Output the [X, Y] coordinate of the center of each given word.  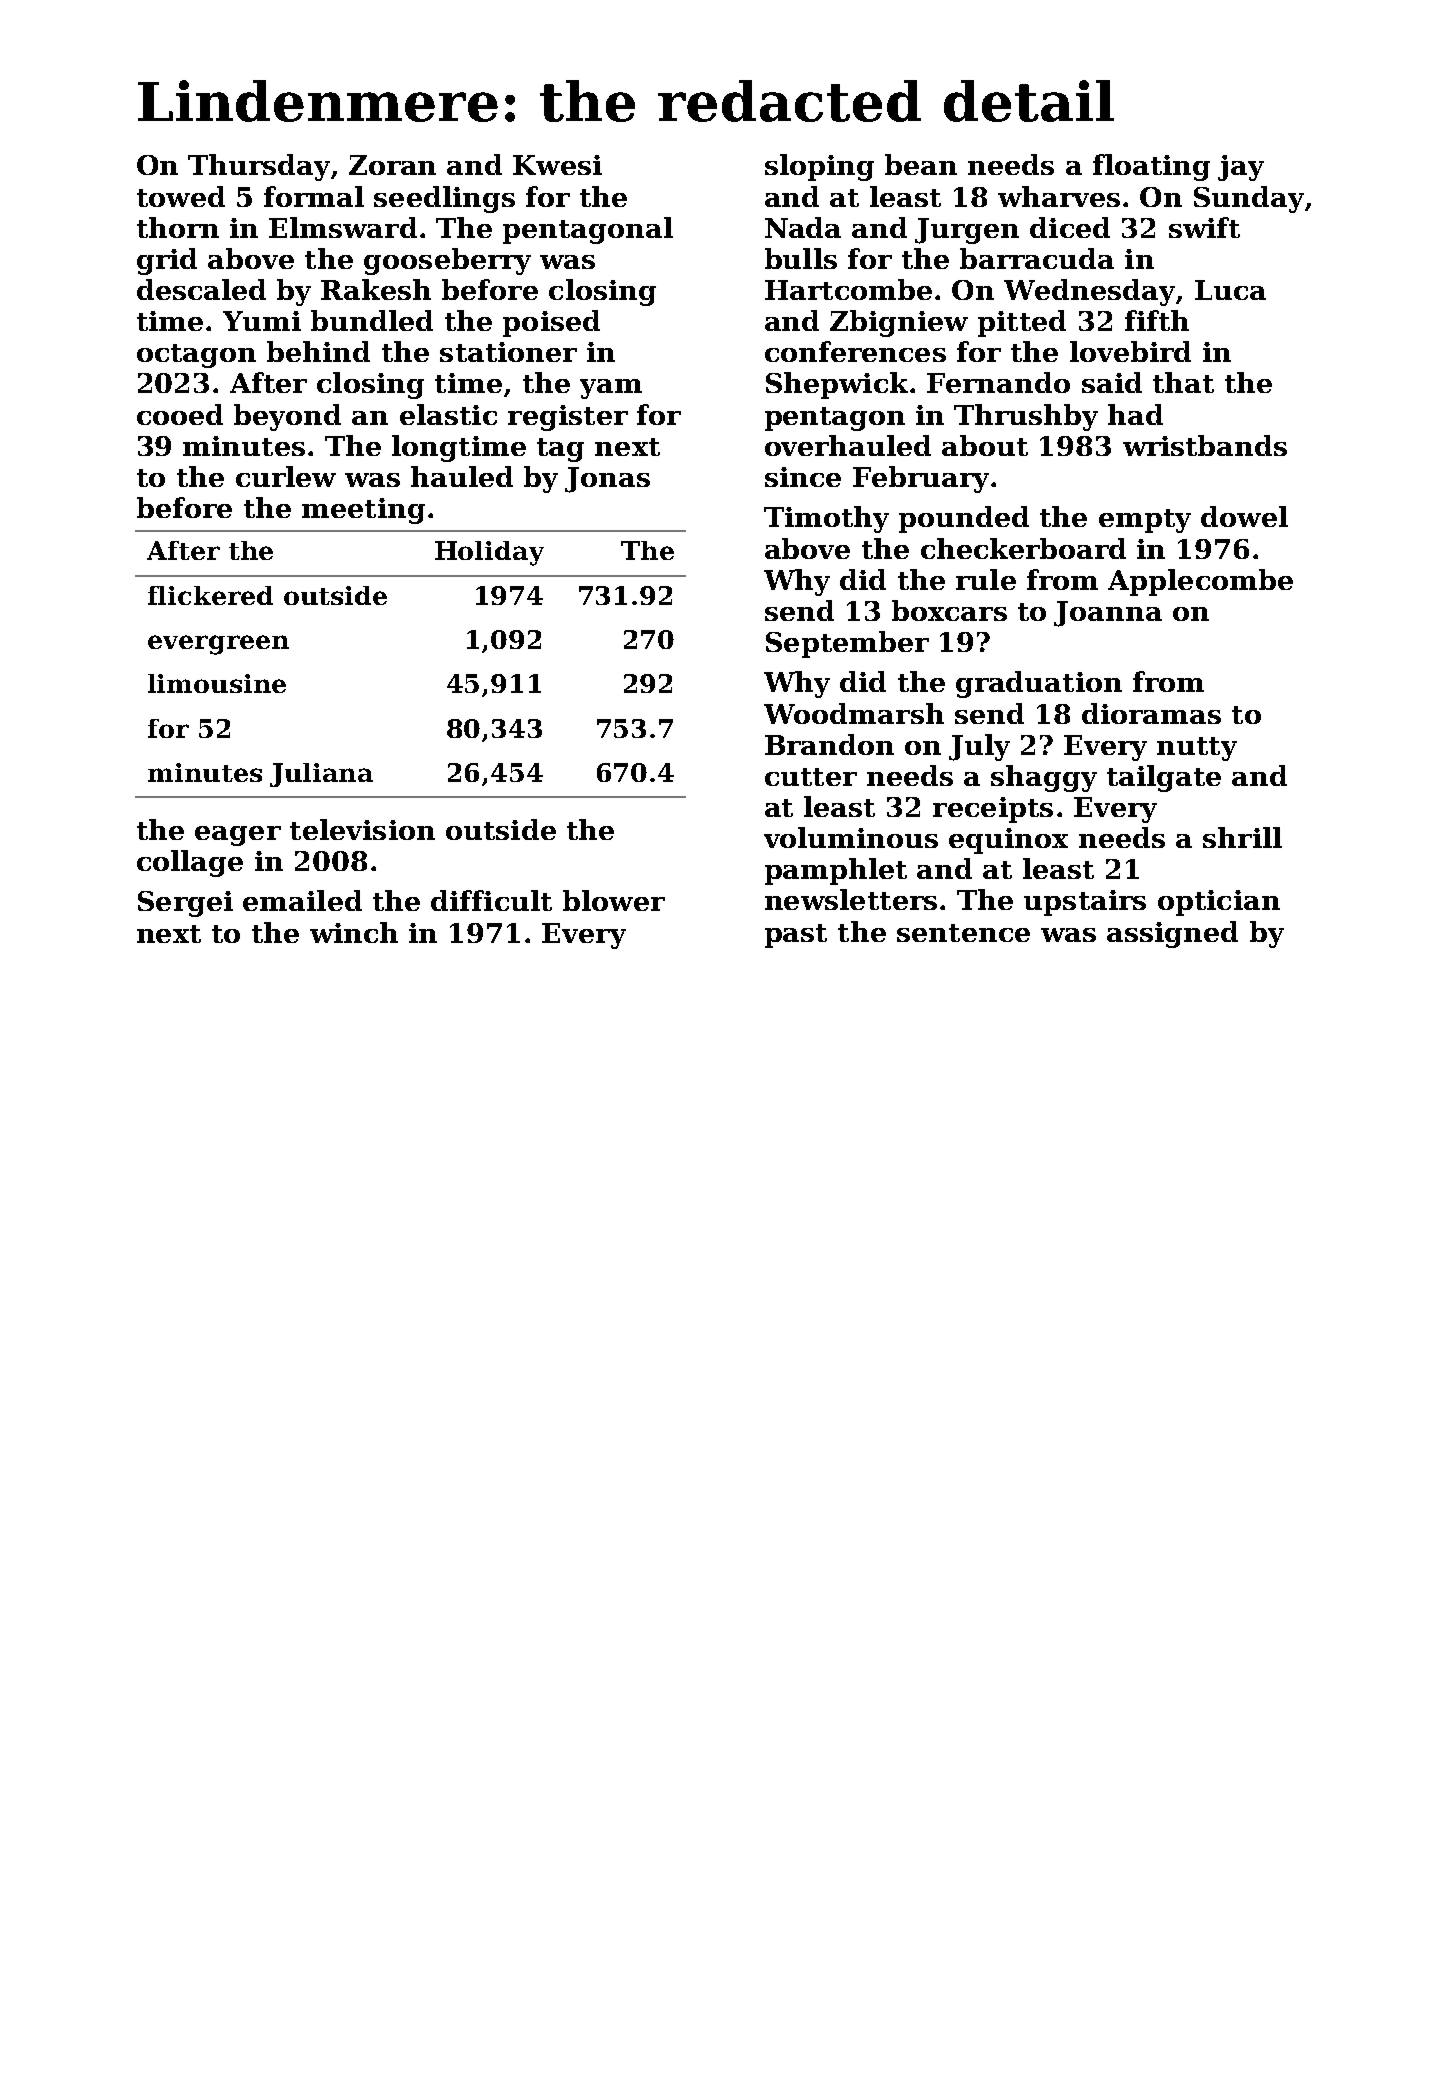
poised [551, 323]
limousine [217, 683]
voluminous [851, 837]
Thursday [259, 167]
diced [1070, 227]
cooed [180, 414]
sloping [819, 167]
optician [1219, 903]
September [847, 644]
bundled [372, 320]
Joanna [1108, 614]
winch [354, 932]
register [568, 418]
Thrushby [1026, 417]
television [362, 829]
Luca [1230, 290]
